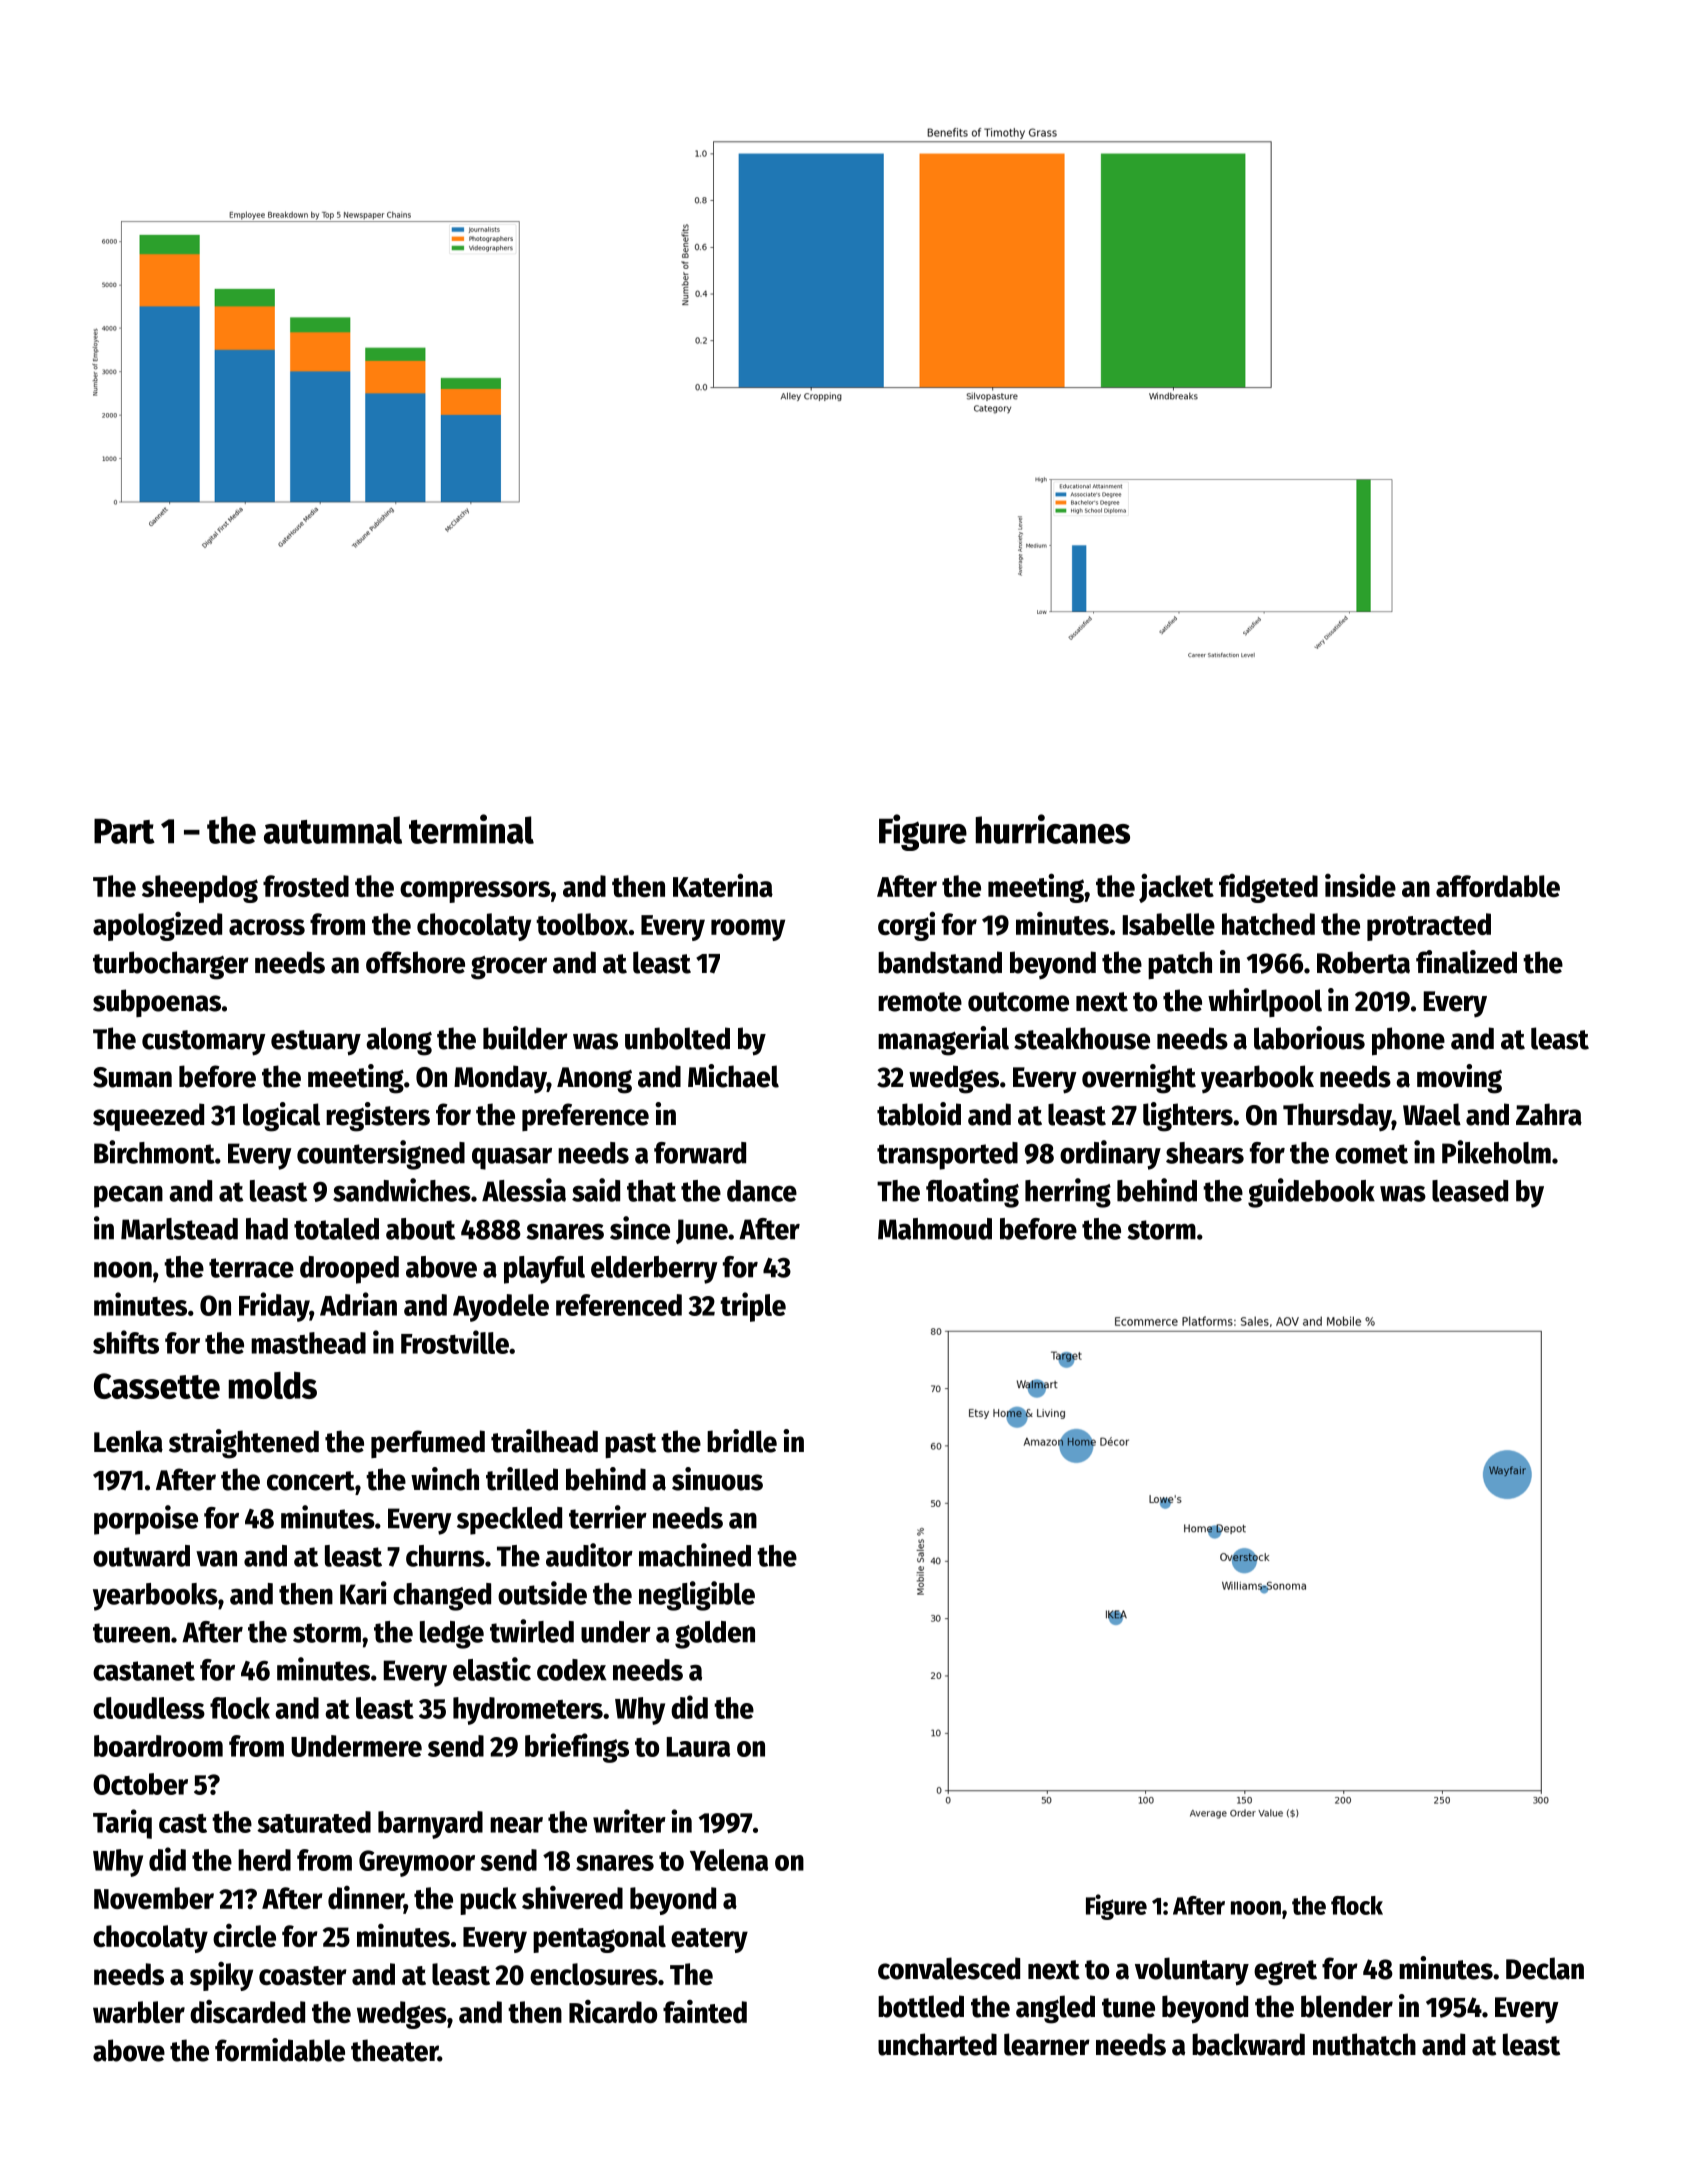 The height and width of the document is (2178, 1683). Describe the element at coordinates (1311, 1193) in the document. I see `guidebook` at that location.
